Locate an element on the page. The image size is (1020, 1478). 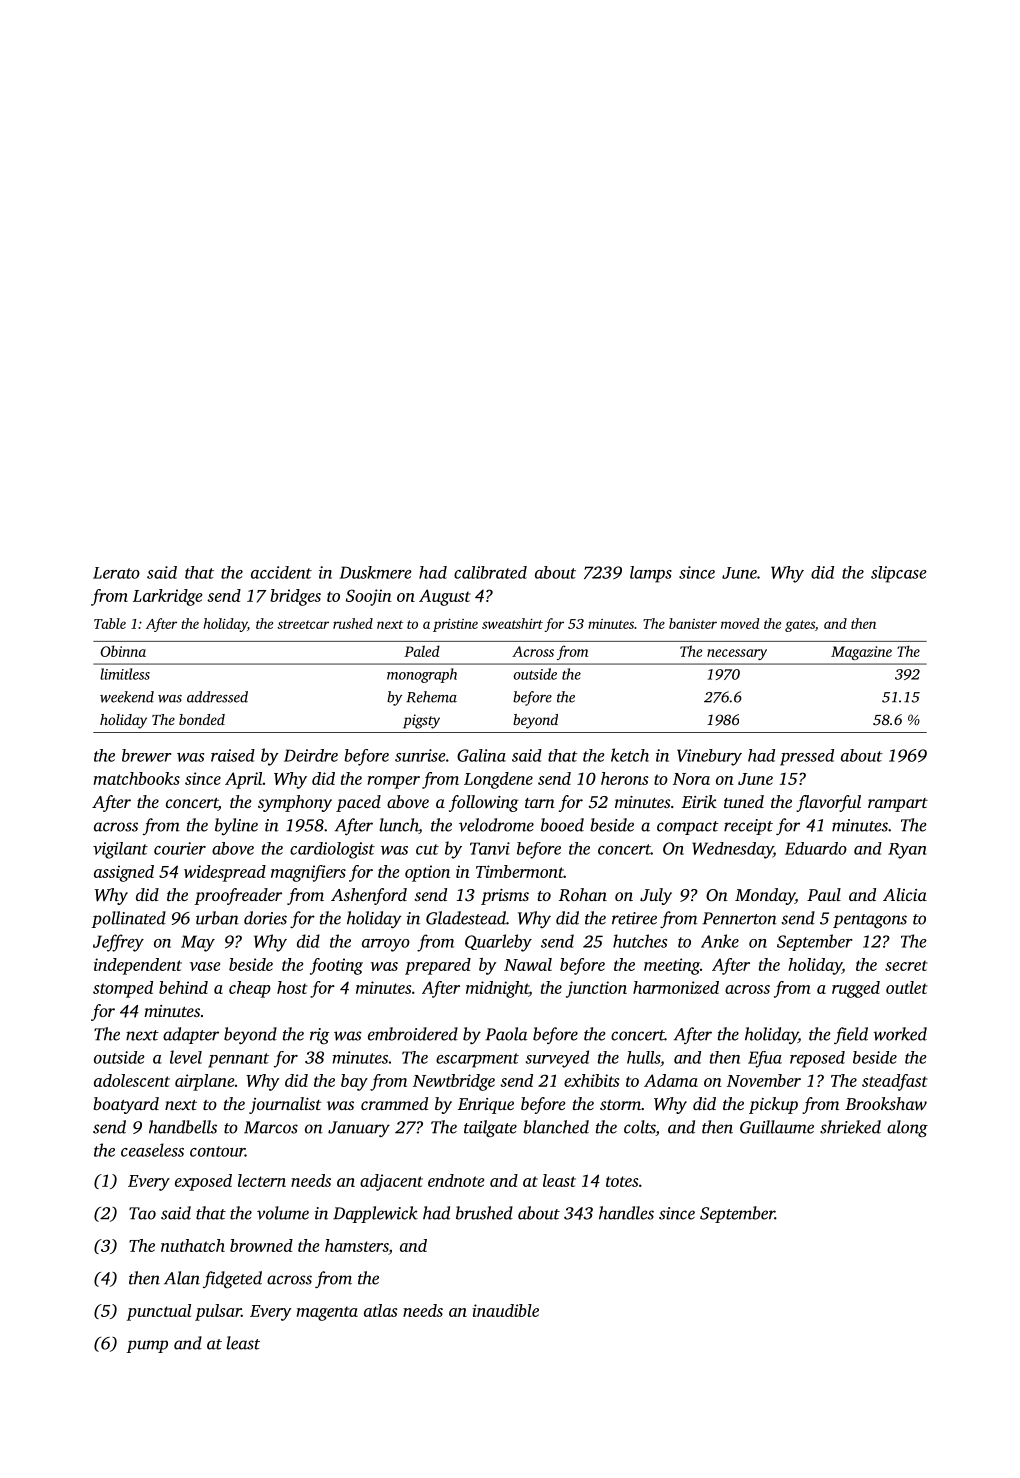
Efua is located at coordinates (765, 1059).
